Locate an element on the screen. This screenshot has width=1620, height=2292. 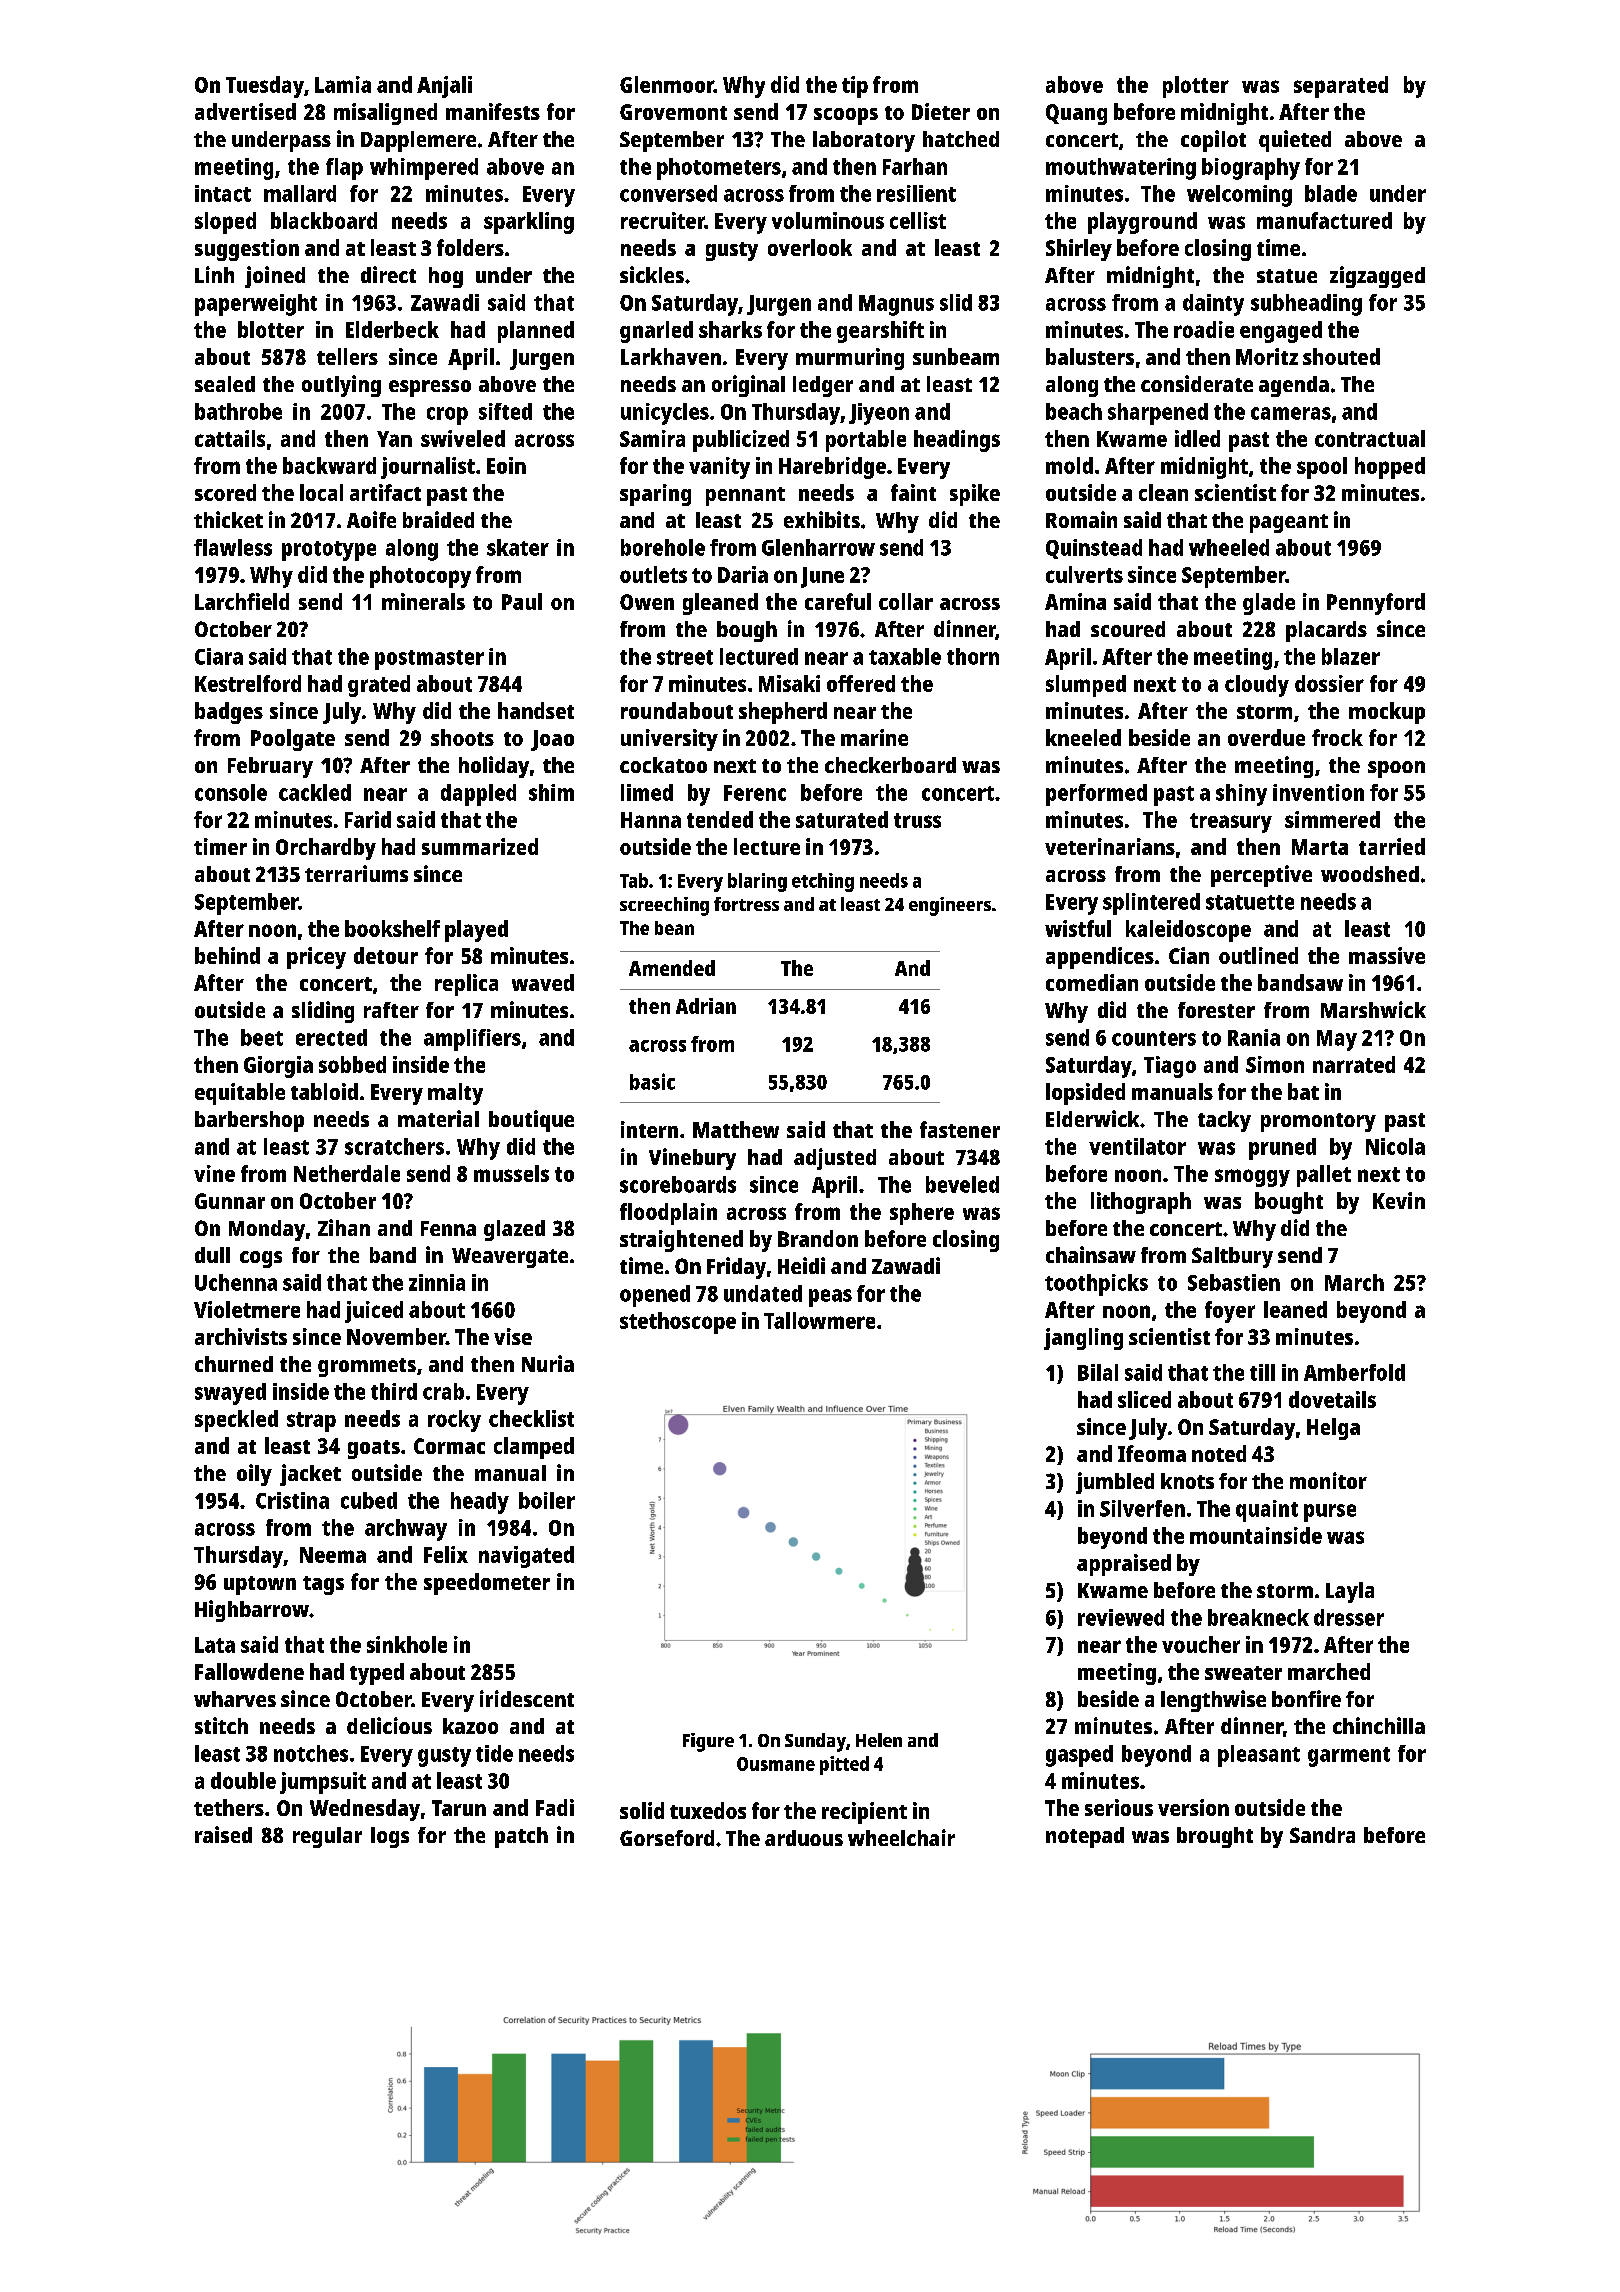
equitable is located at coordinates (240, 1094).
